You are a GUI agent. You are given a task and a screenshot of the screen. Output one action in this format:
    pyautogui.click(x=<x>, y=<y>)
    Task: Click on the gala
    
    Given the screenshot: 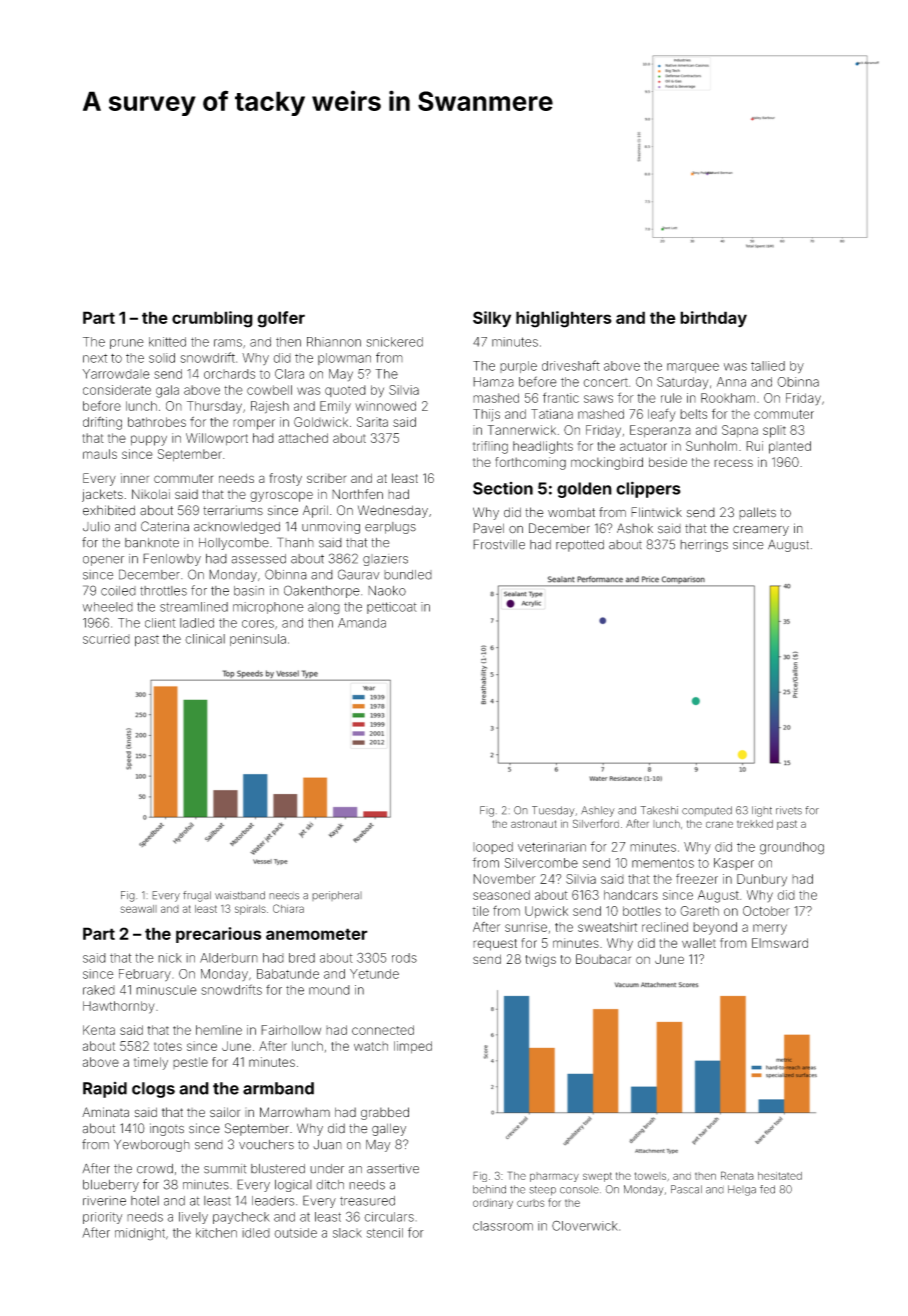 What is the action you would take?
    pyautogui.click(x=167, y=391)
